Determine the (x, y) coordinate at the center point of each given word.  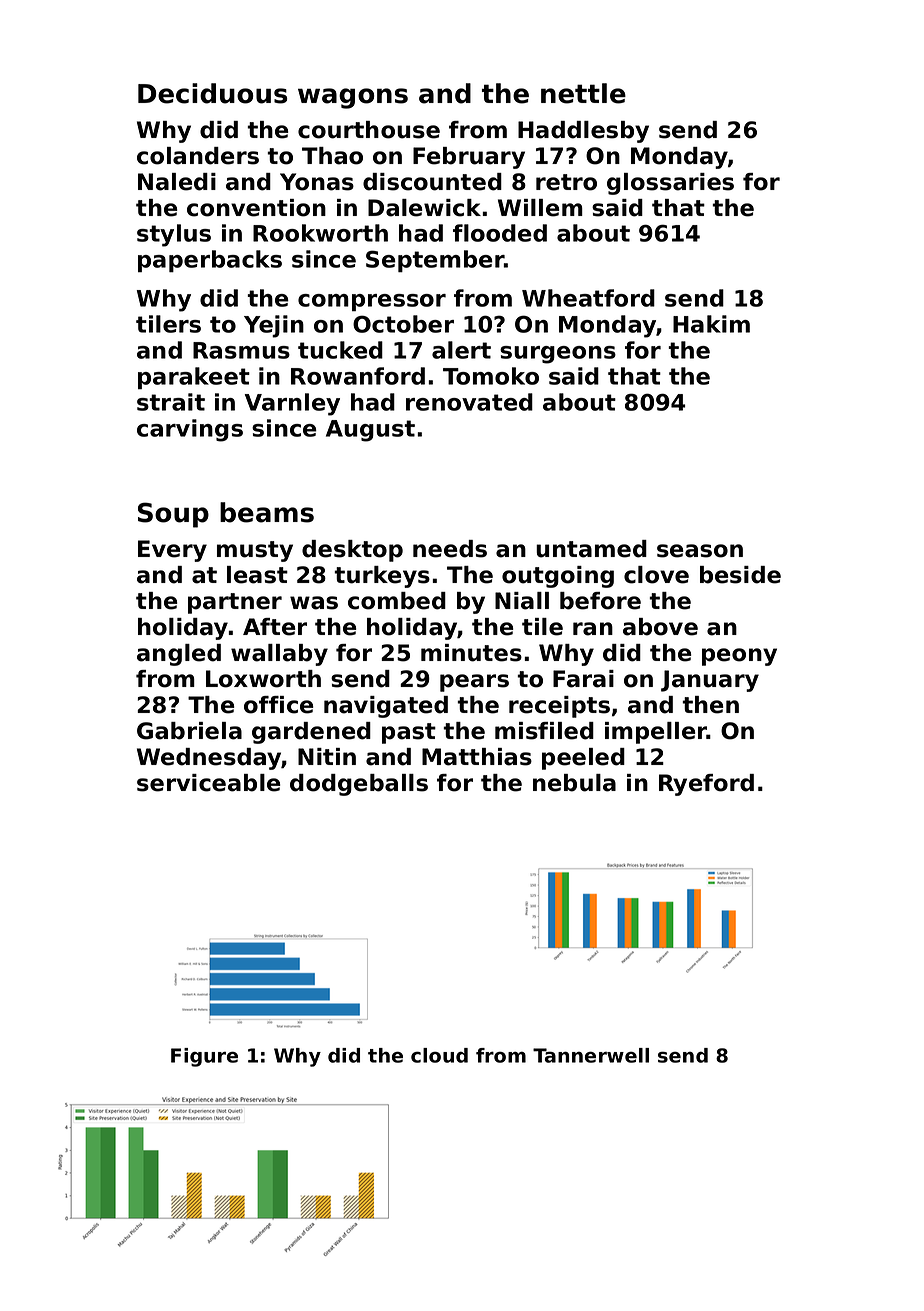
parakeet (194, 378)
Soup (173, 515)
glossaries (670, 184)
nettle (583, 93)
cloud (439, 1055)
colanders (198, 156)
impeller (656, 733)
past (409, 733)
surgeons (558, 355)
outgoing (558, 577)
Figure (204, 1057)
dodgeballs (359, 785)
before (600, 601)
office (278, 705)
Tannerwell (591, 1055)
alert (461, 350)
